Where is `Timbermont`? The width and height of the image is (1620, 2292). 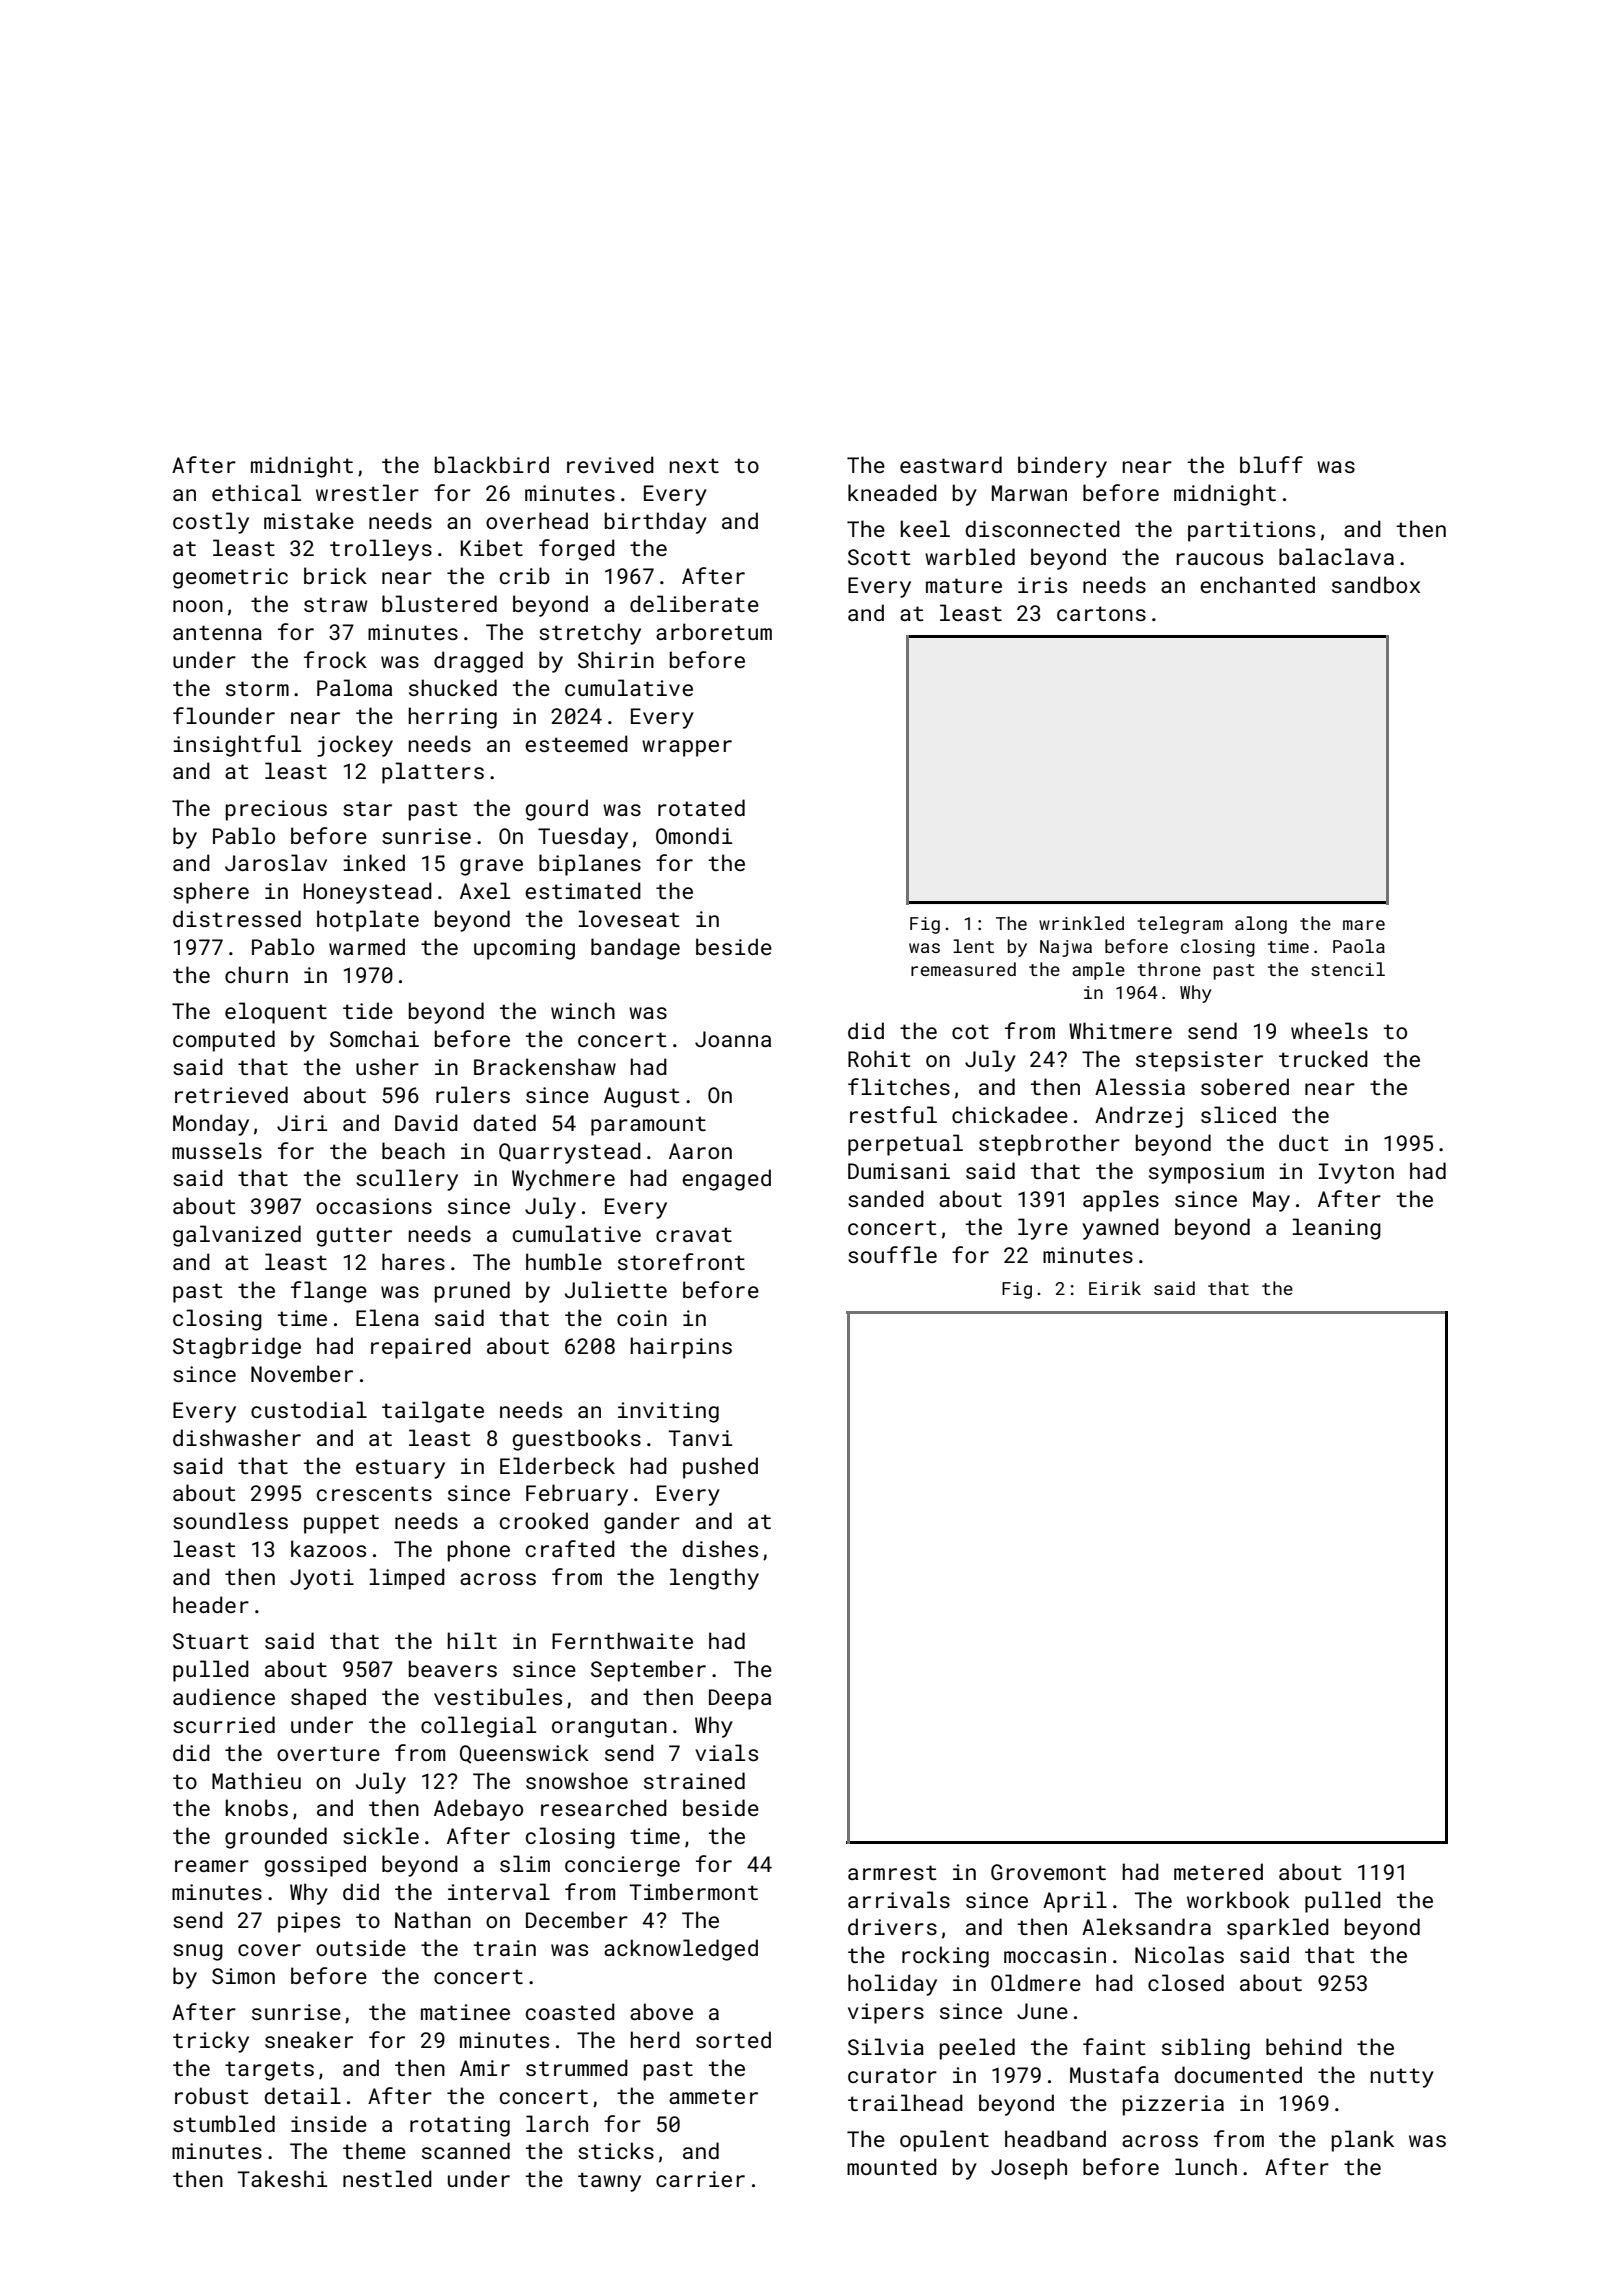 Timbermont is located at coordinates (693, 1891).
